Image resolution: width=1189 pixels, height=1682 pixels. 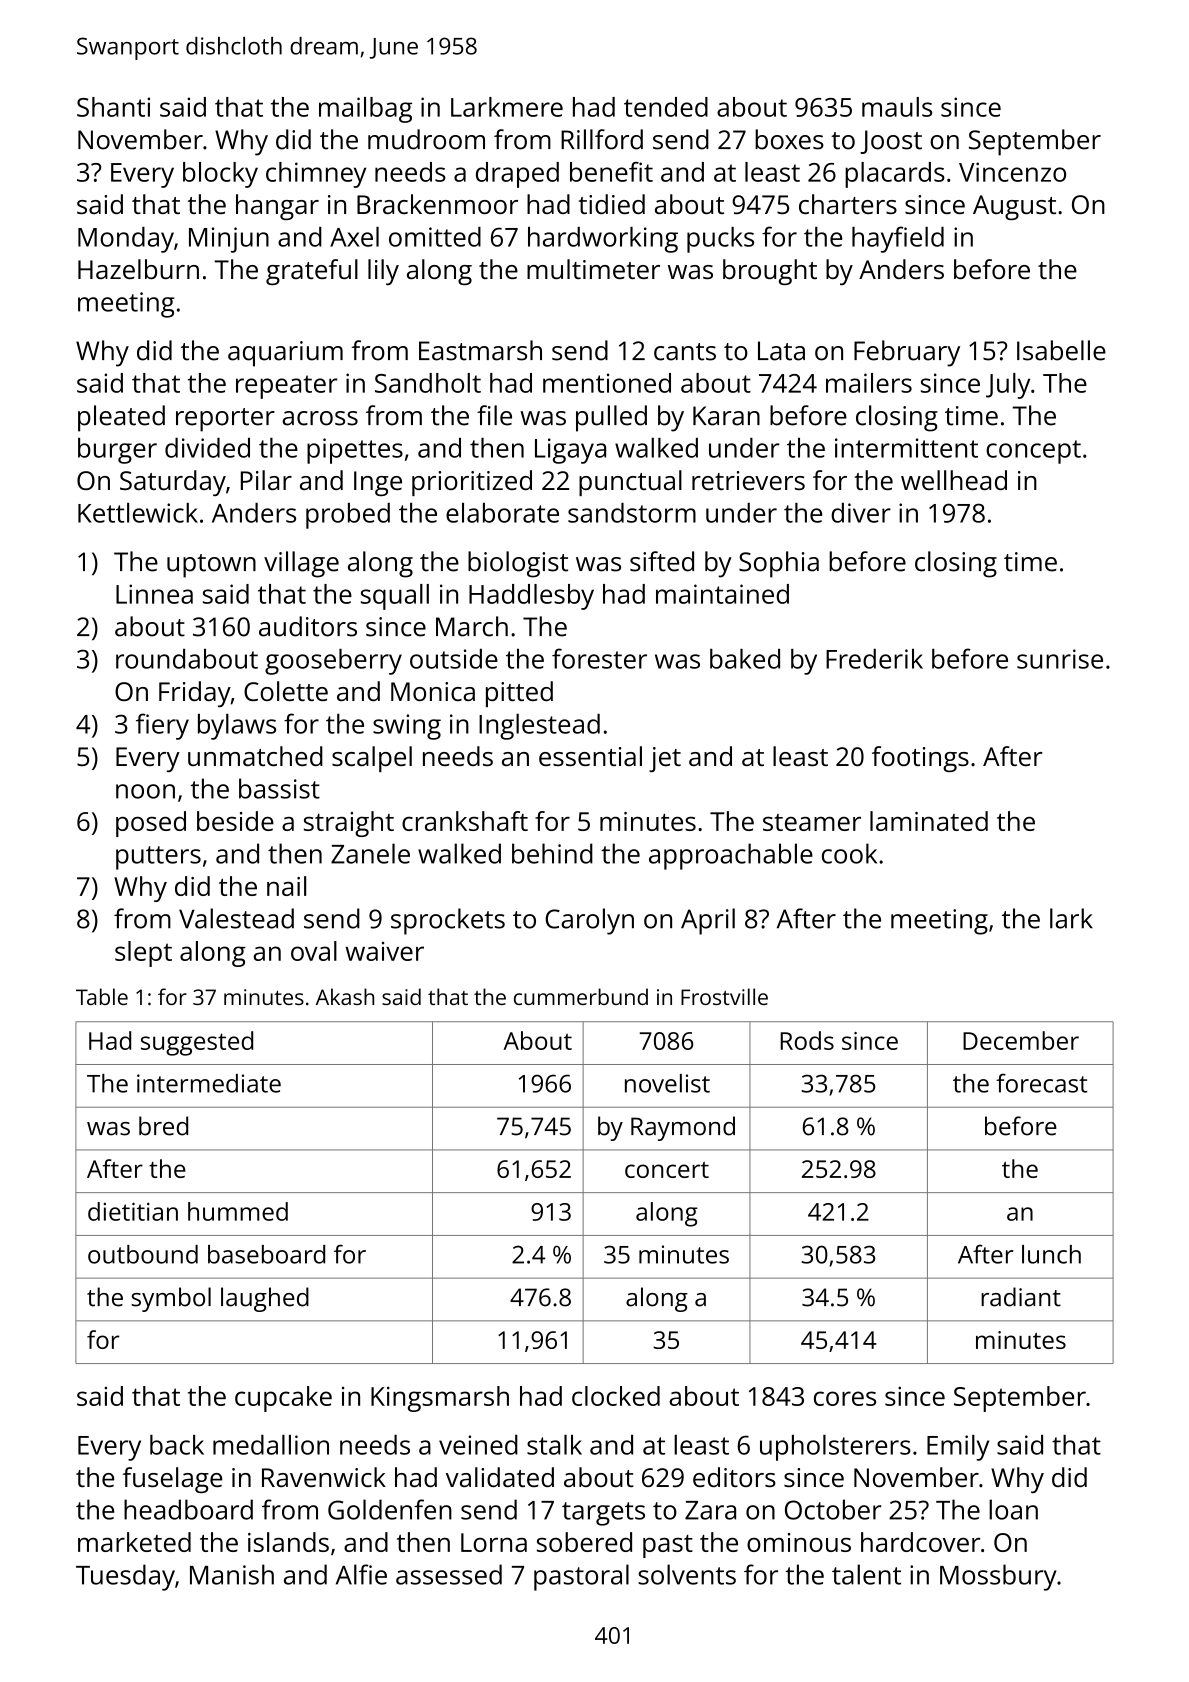 I want to click on Tuesday, so click(x=125, y=1577).
